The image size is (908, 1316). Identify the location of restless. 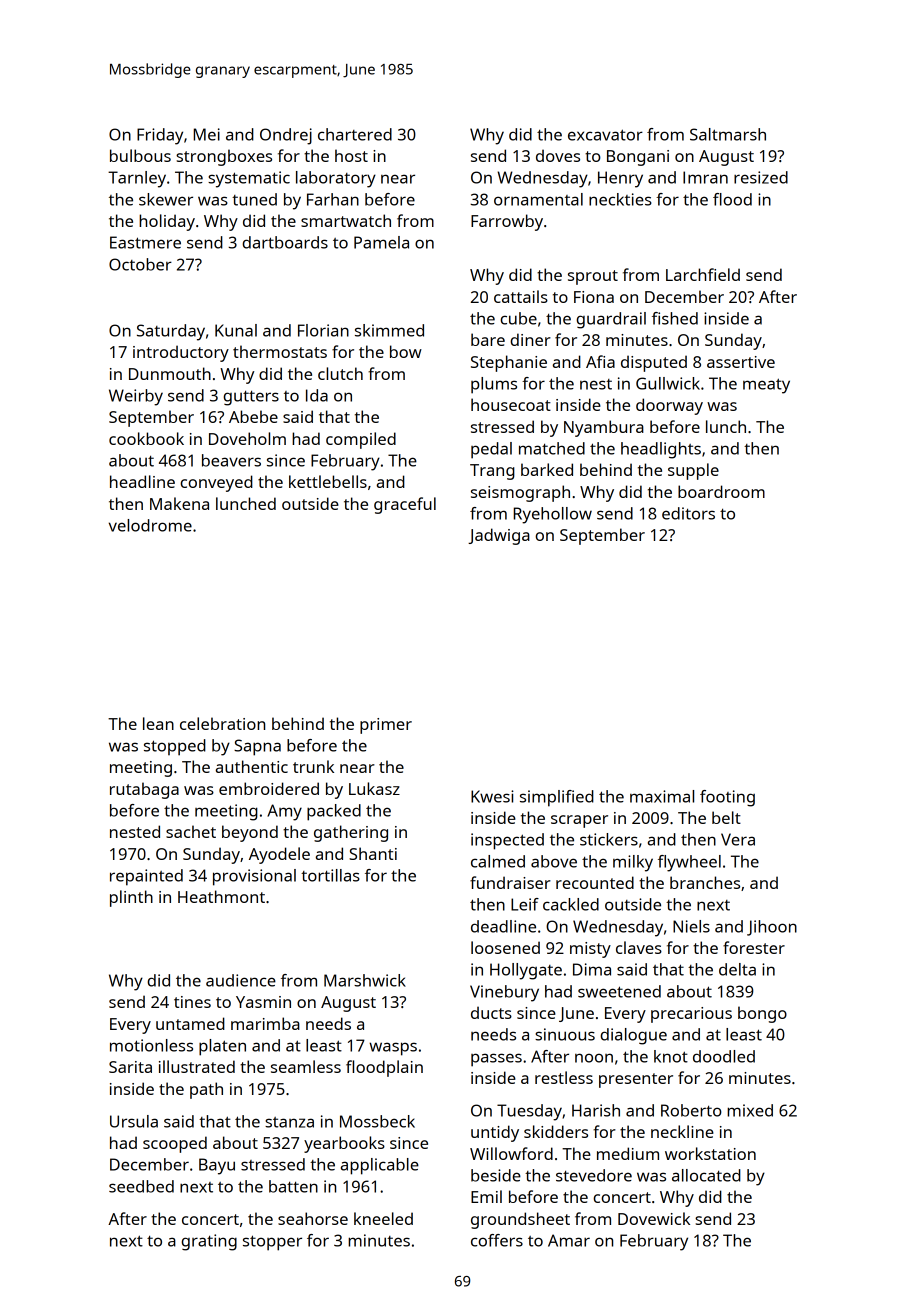
(564, 1077).
